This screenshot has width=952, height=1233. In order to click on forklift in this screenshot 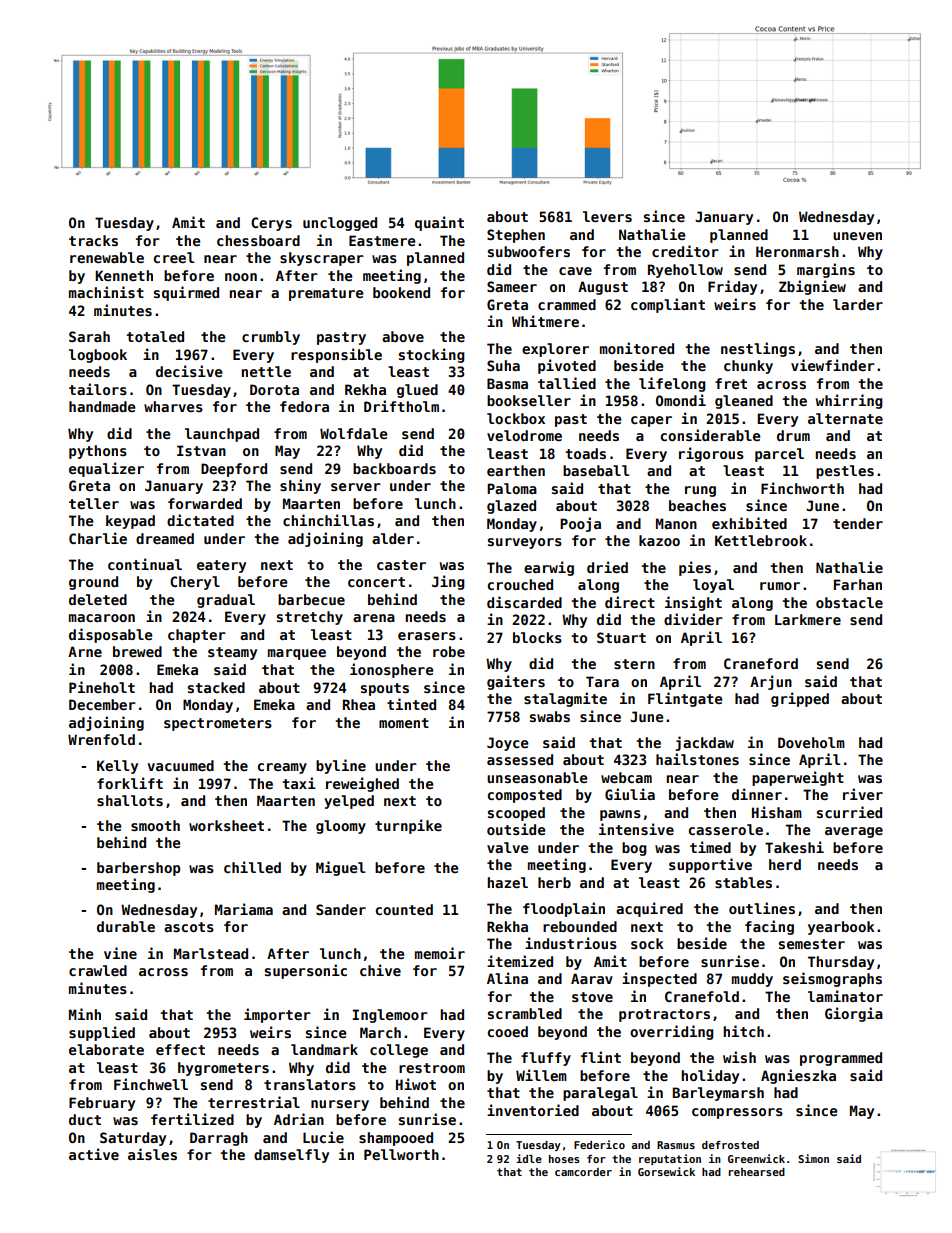, I will do `click(130, 783)`.
